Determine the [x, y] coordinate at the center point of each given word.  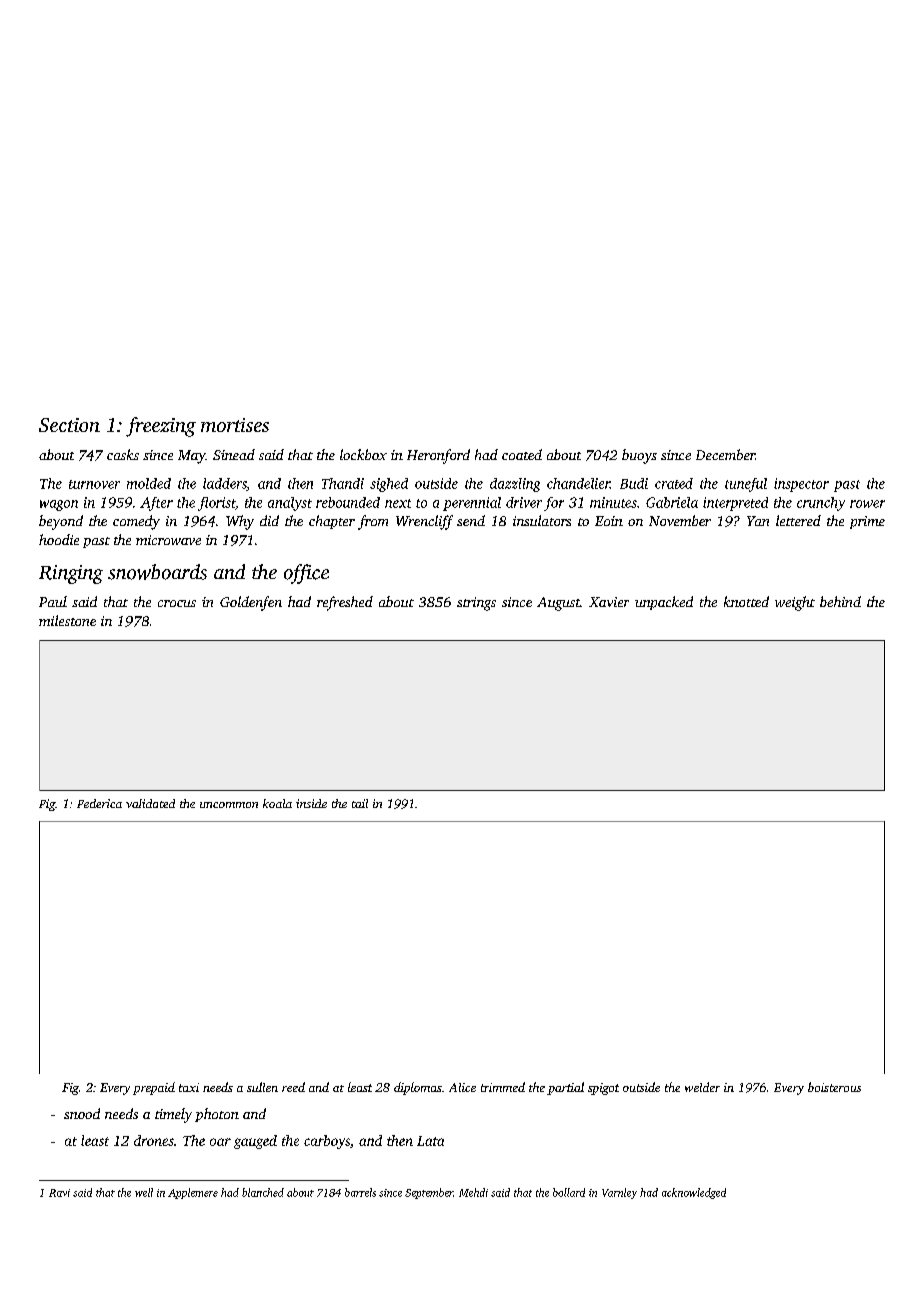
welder [702, 1087]
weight [795, 603]
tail [360, 803]
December [725, 454]
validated [150, 803]
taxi [189, 1087]
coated [522, 454]
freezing [161, 427]
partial [565, 1088]
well [144, 1192]
